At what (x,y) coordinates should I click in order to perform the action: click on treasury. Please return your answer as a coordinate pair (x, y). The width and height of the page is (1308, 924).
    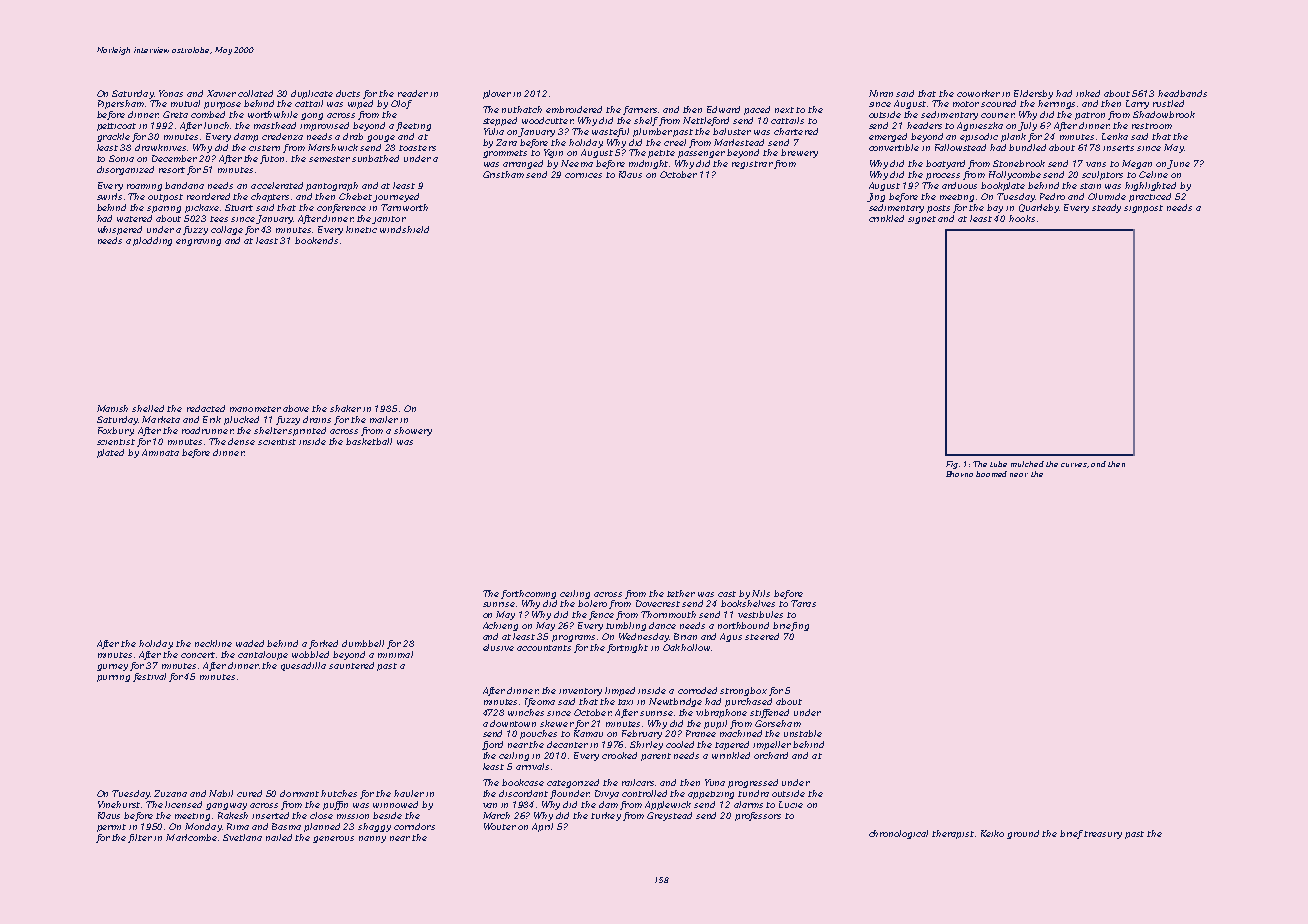
    Looking at the image, I should click on (1103, 835).
